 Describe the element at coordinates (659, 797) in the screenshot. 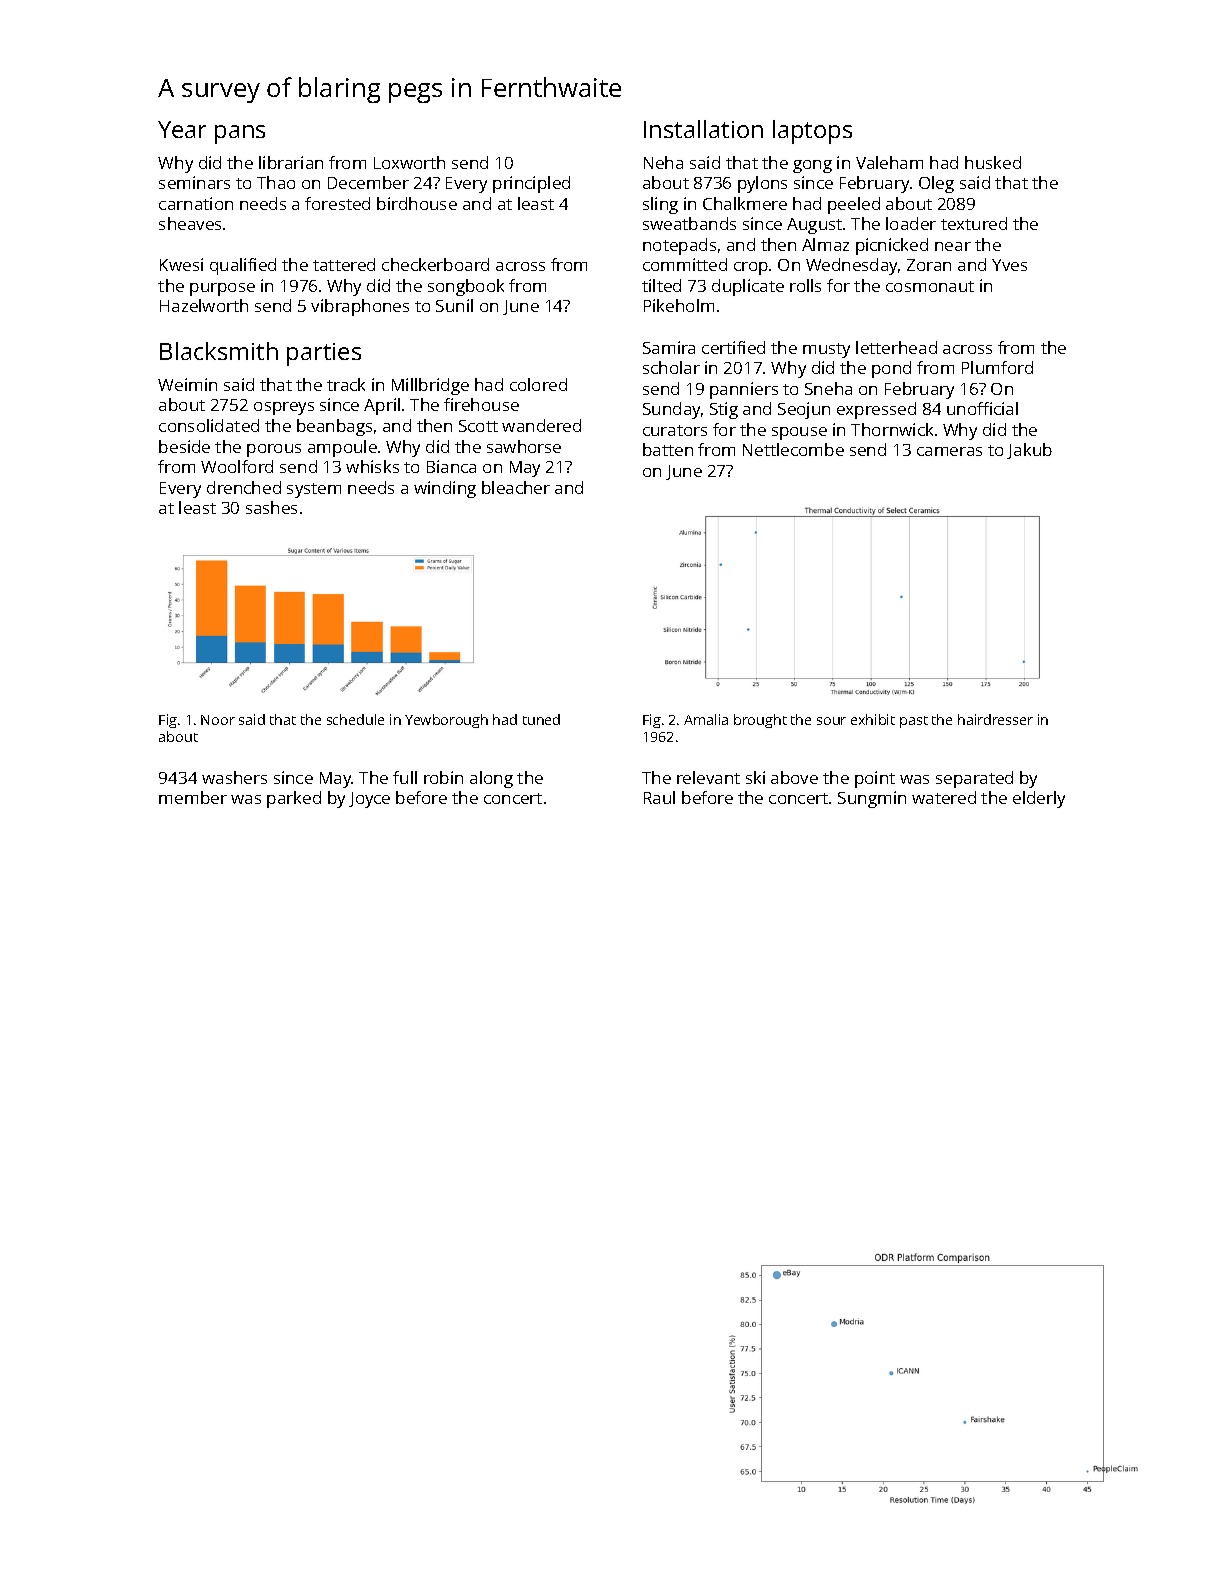

I see `Raul` at that location.
